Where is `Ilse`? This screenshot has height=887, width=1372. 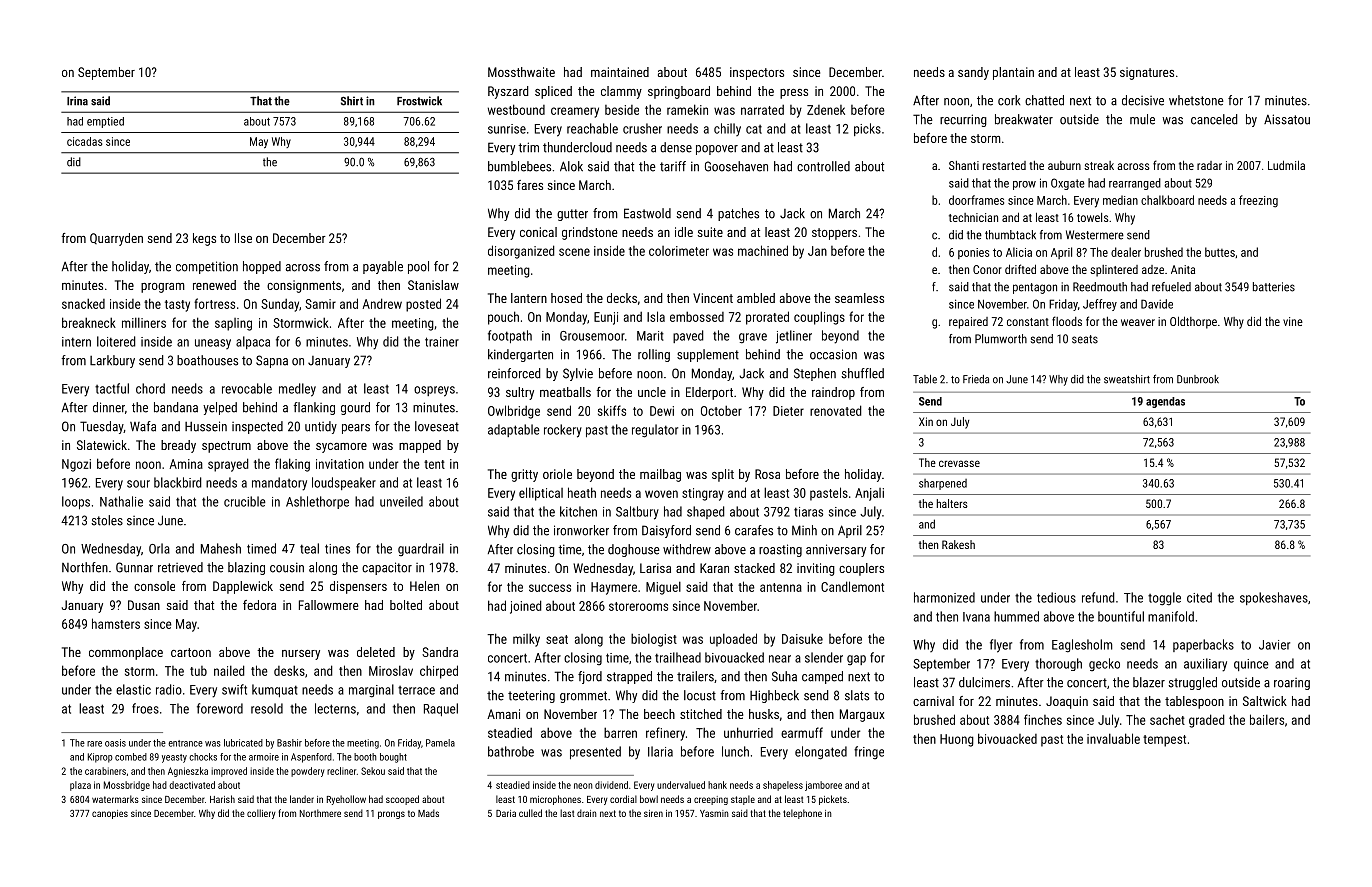 Ilse is located at coordinates (243, 238).
